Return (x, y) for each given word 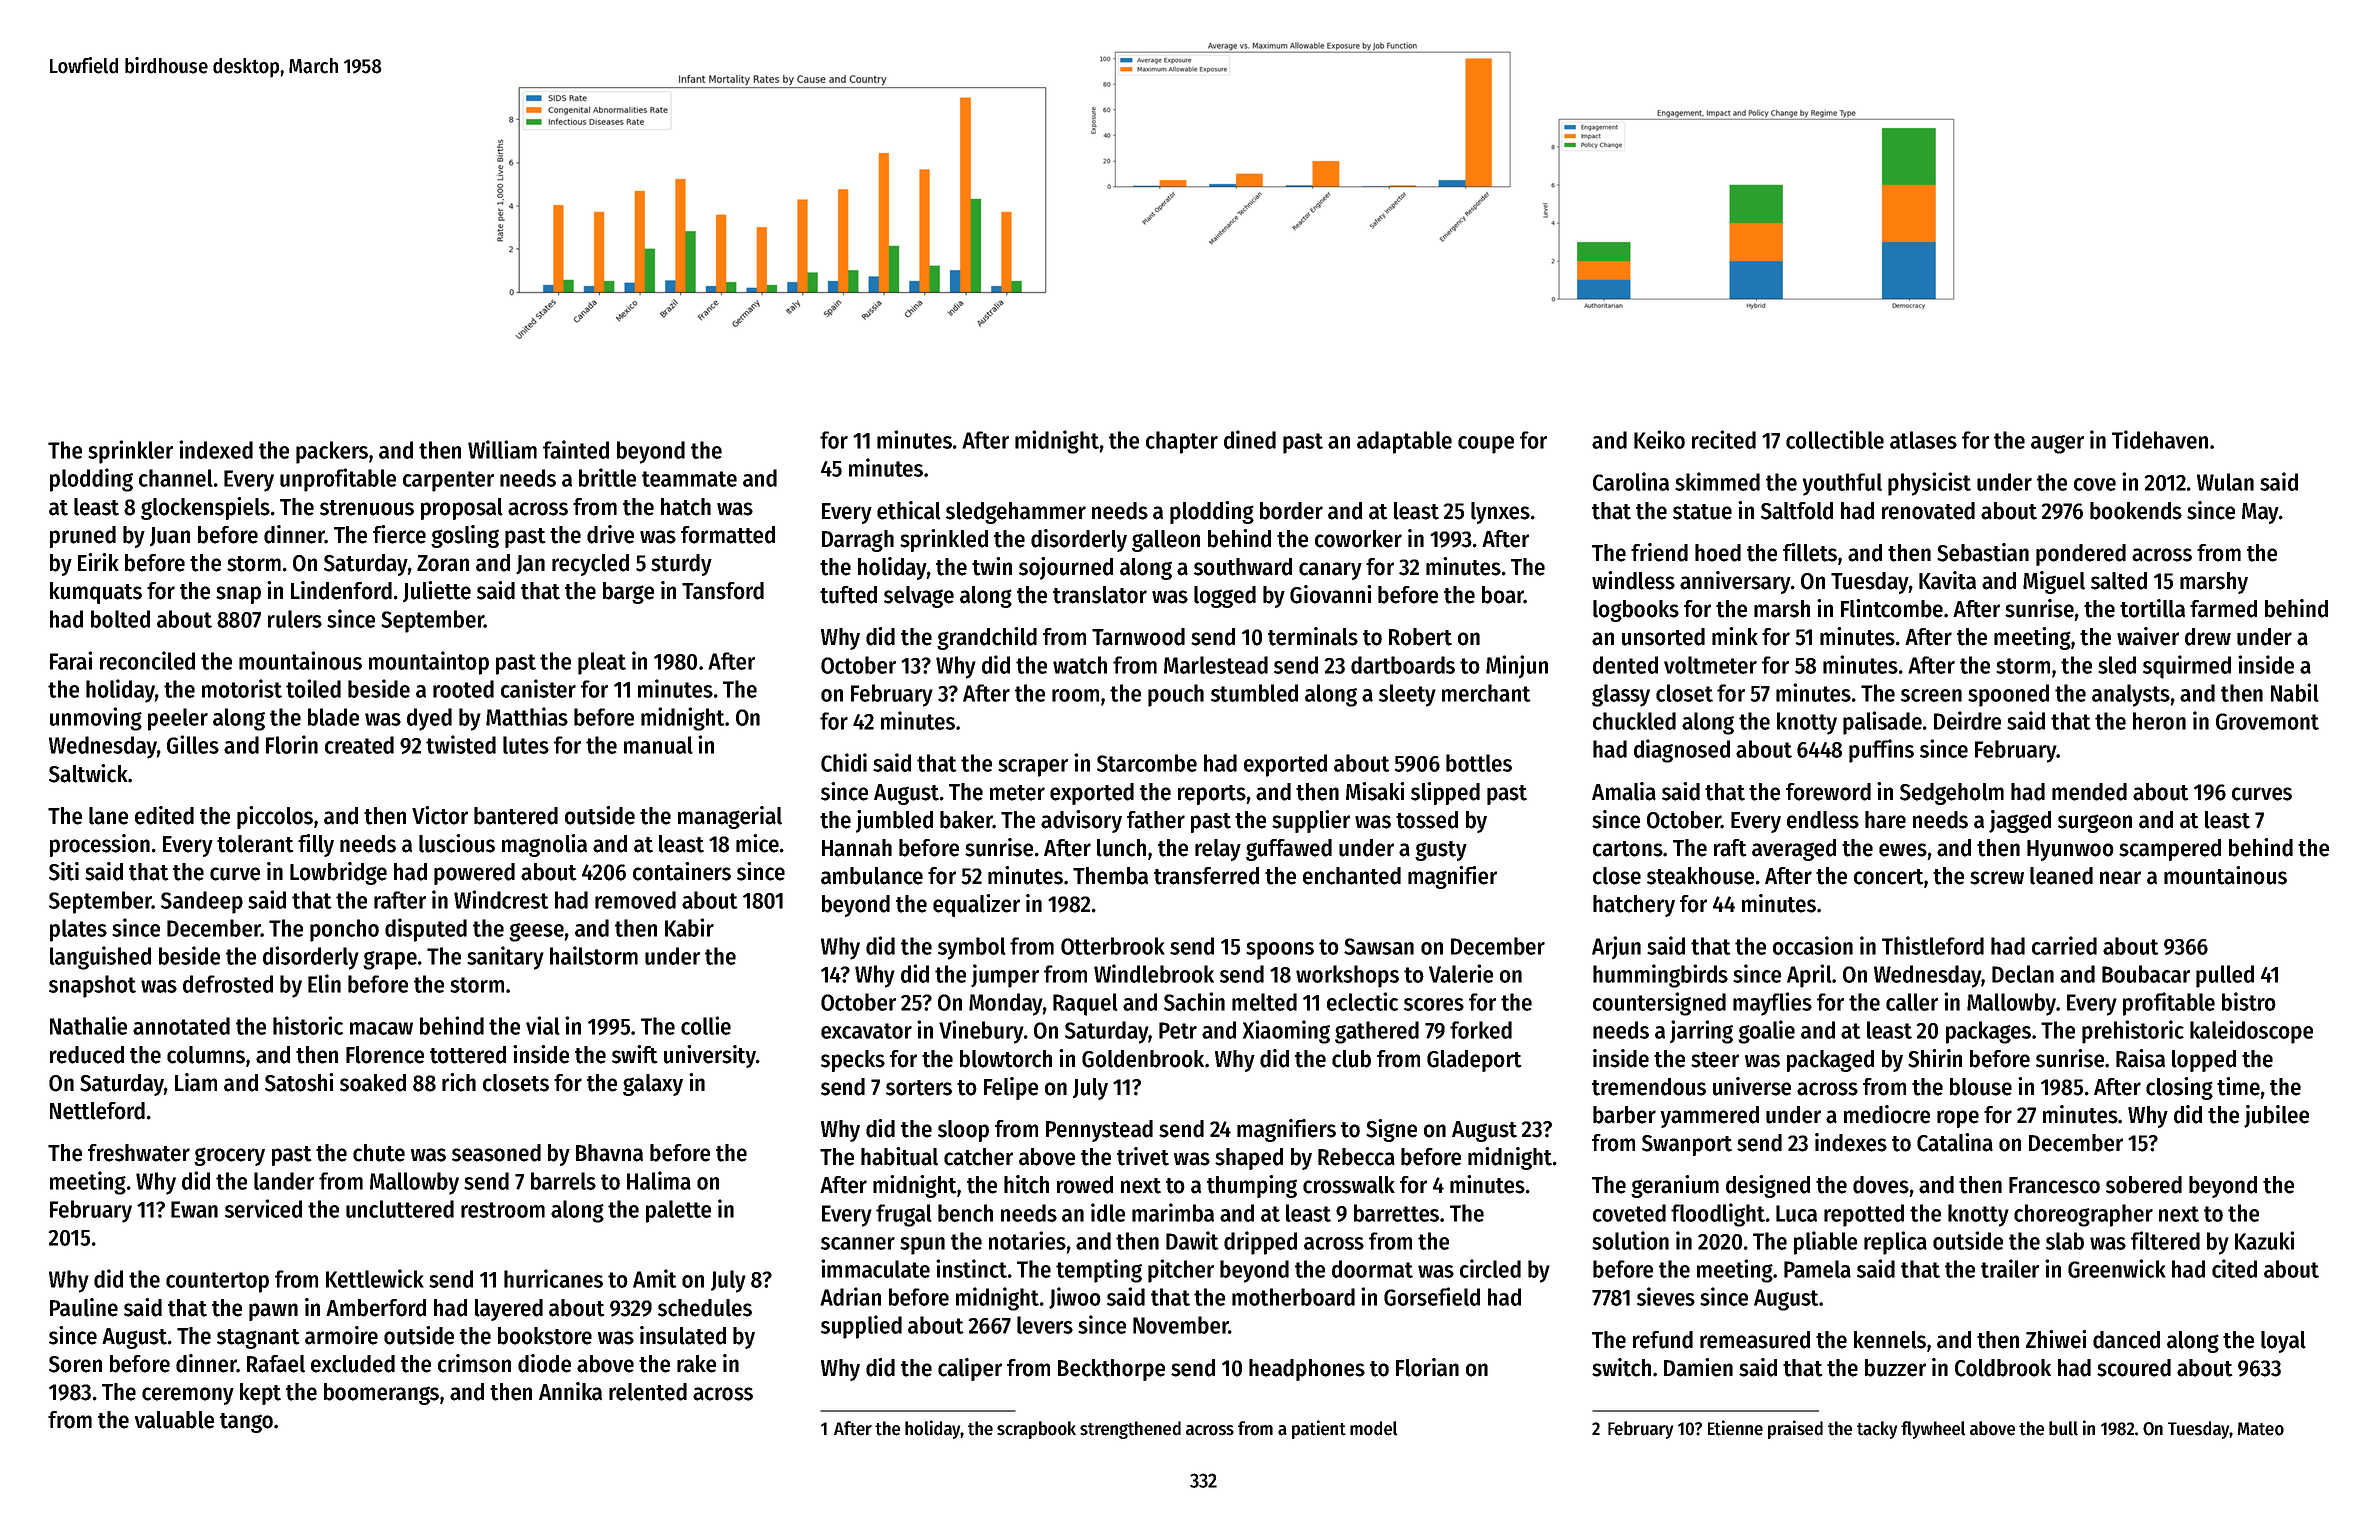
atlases (1923, 440)
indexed (216, 449)
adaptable (1404, 442)
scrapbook (1036, 1430)
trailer (2010, 1268)
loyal (2283, 1342)
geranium (1675, 1186)
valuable (174, 1420)
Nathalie (88, 1025)
